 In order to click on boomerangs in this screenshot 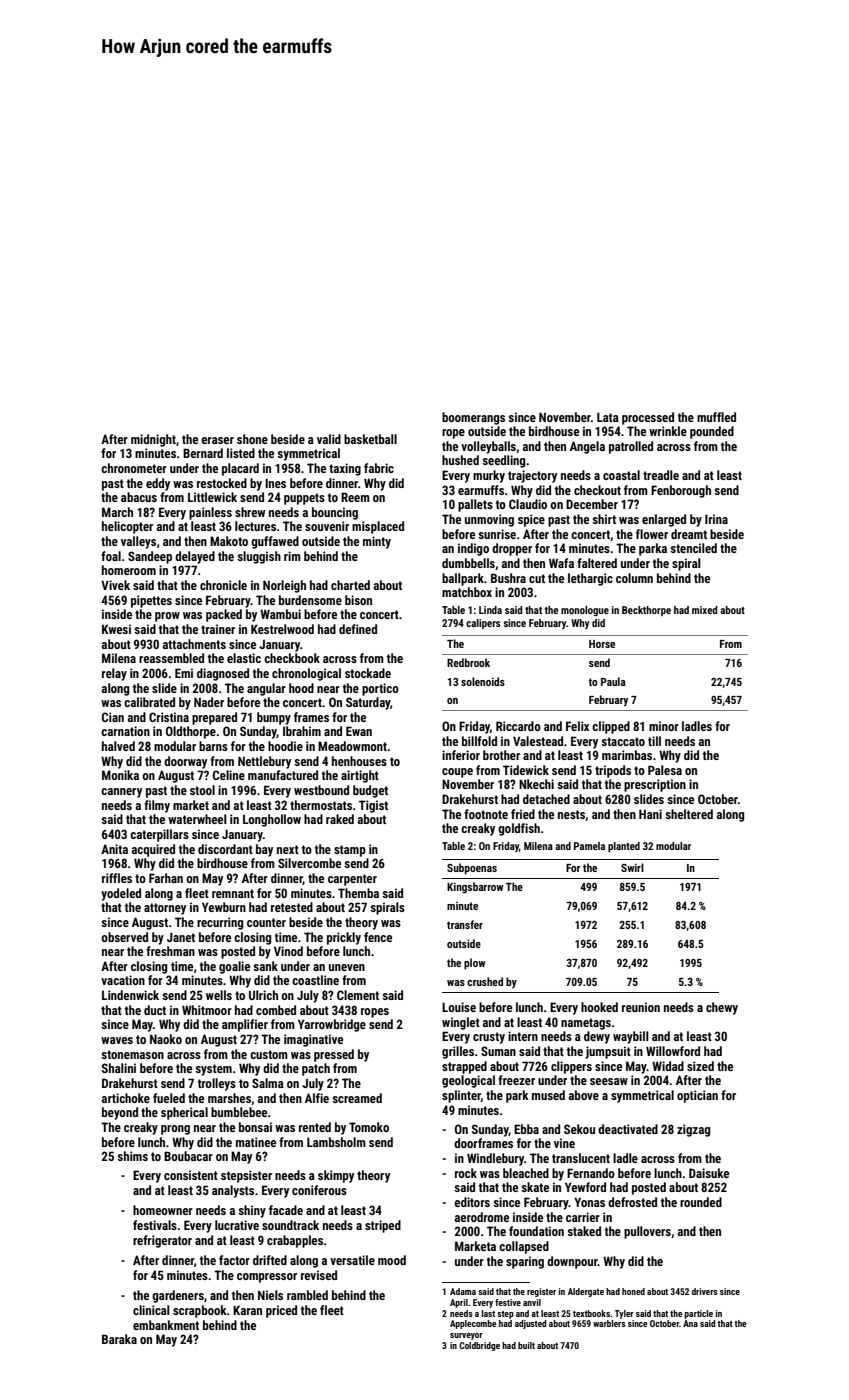, I will do `click(473, 418)`.
